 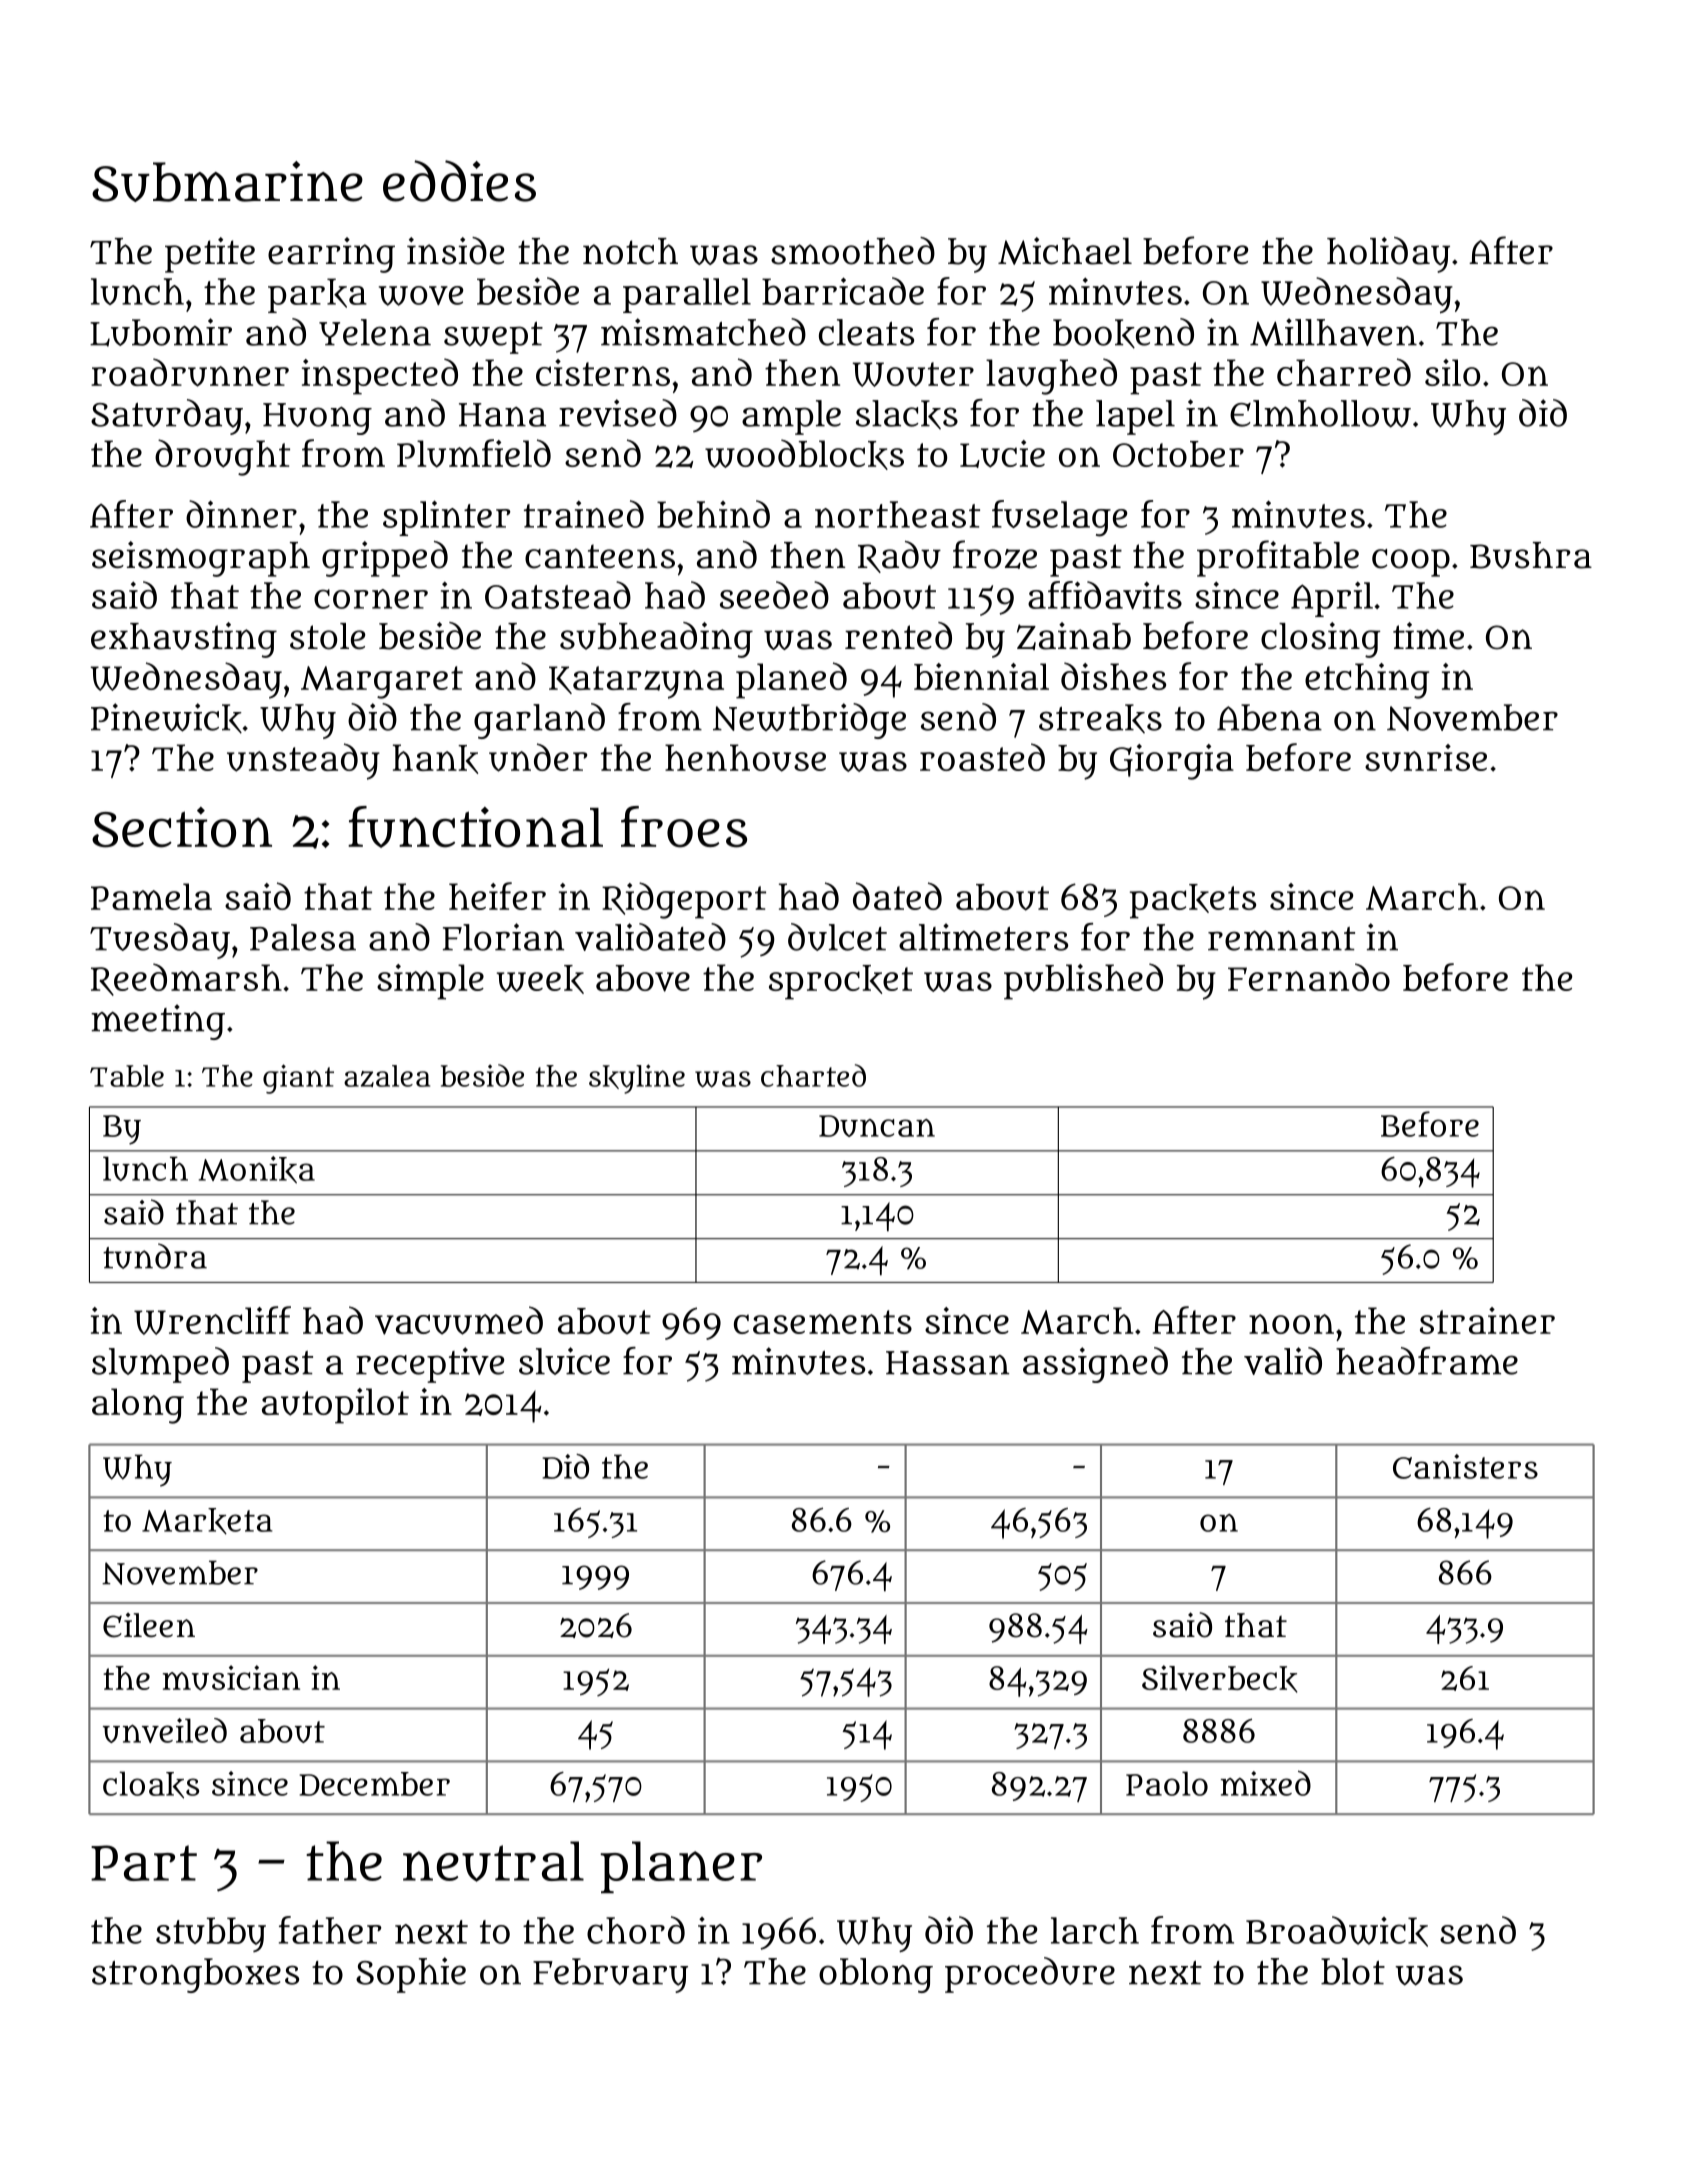 What do you see at coordinates (1219, 1679) in the screenshot?
I see `Silverbeck` at bounding box center [1219, 1679].
